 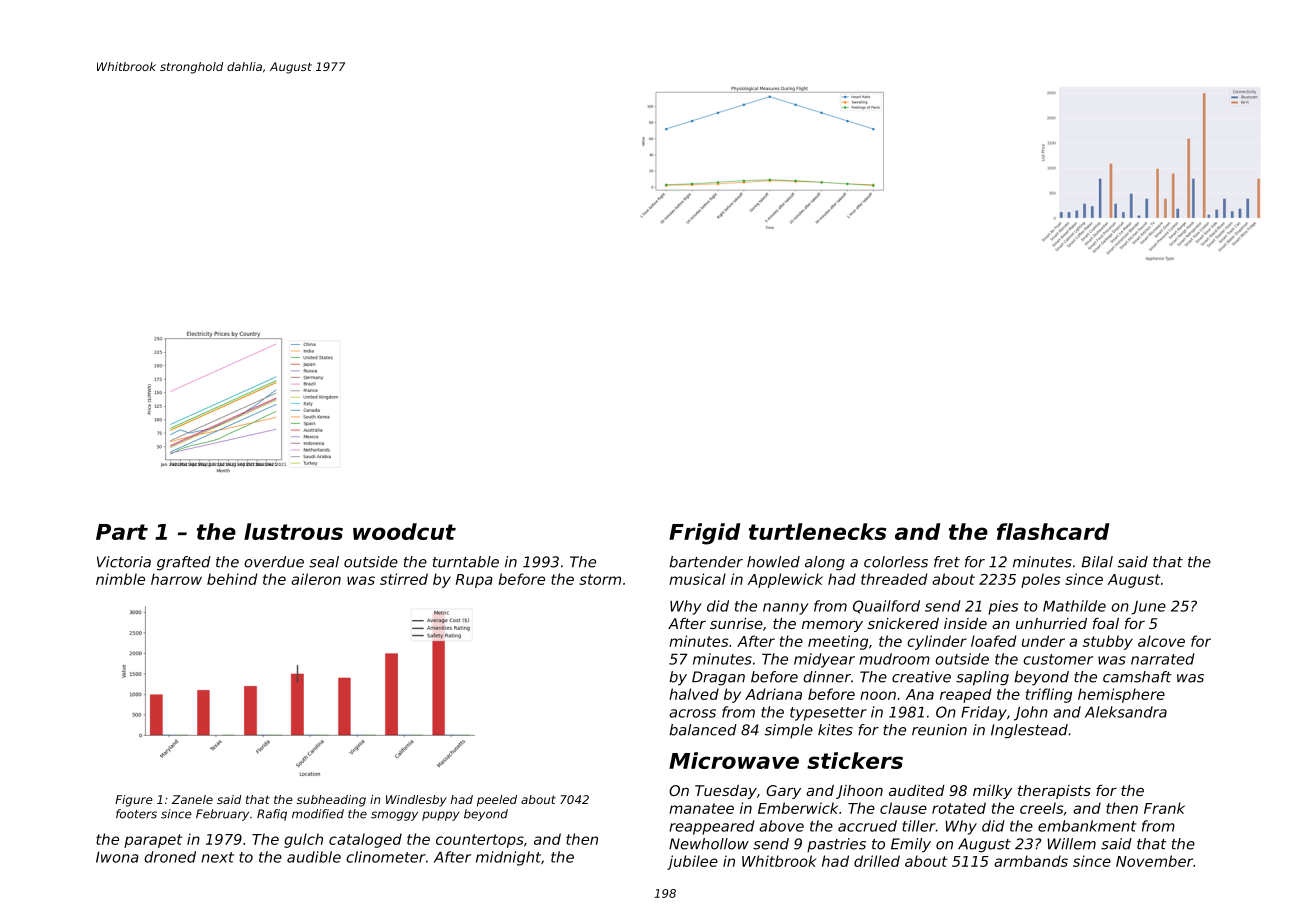 I want to click on woodcut, so click(x=404, y=531).
